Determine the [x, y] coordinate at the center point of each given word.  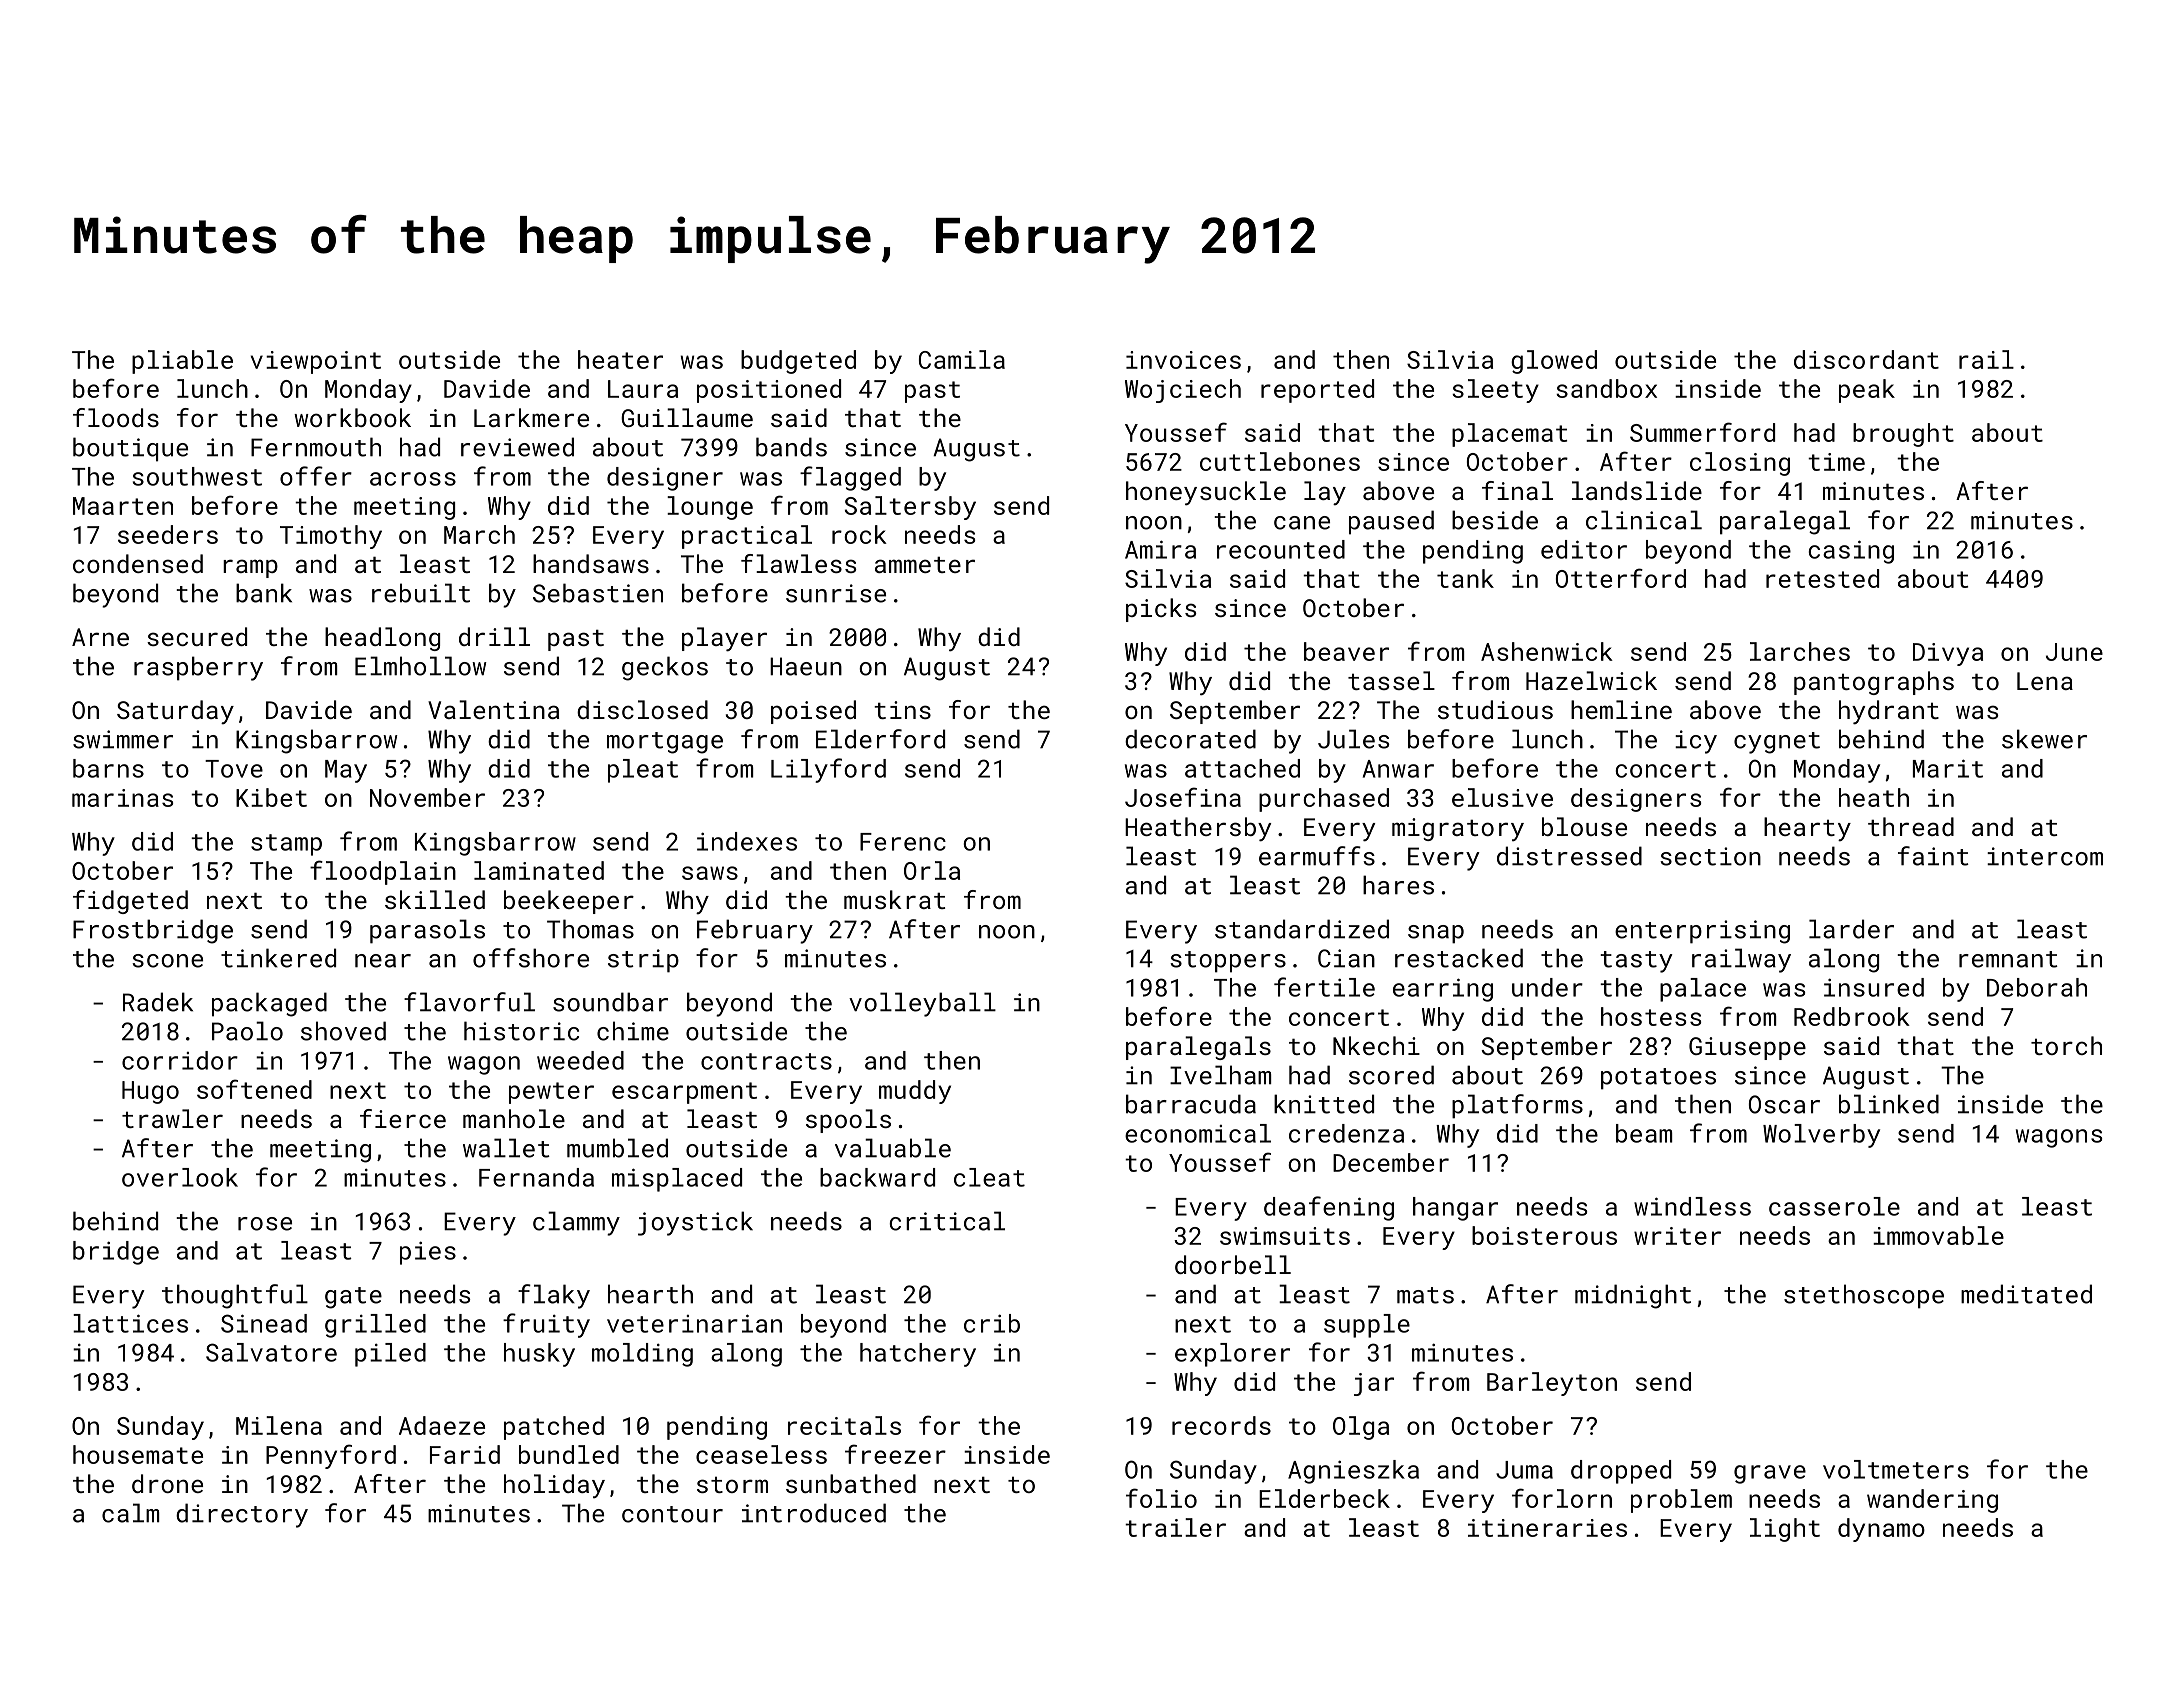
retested [1822, 578]
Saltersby [910, 508]
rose [265, 1224]
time [1836, 462]
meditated [2026, 1294]
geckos [665, 668]
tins [902, 710]
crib [992, 1323]
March [479, 534]
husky [539, 1355]
